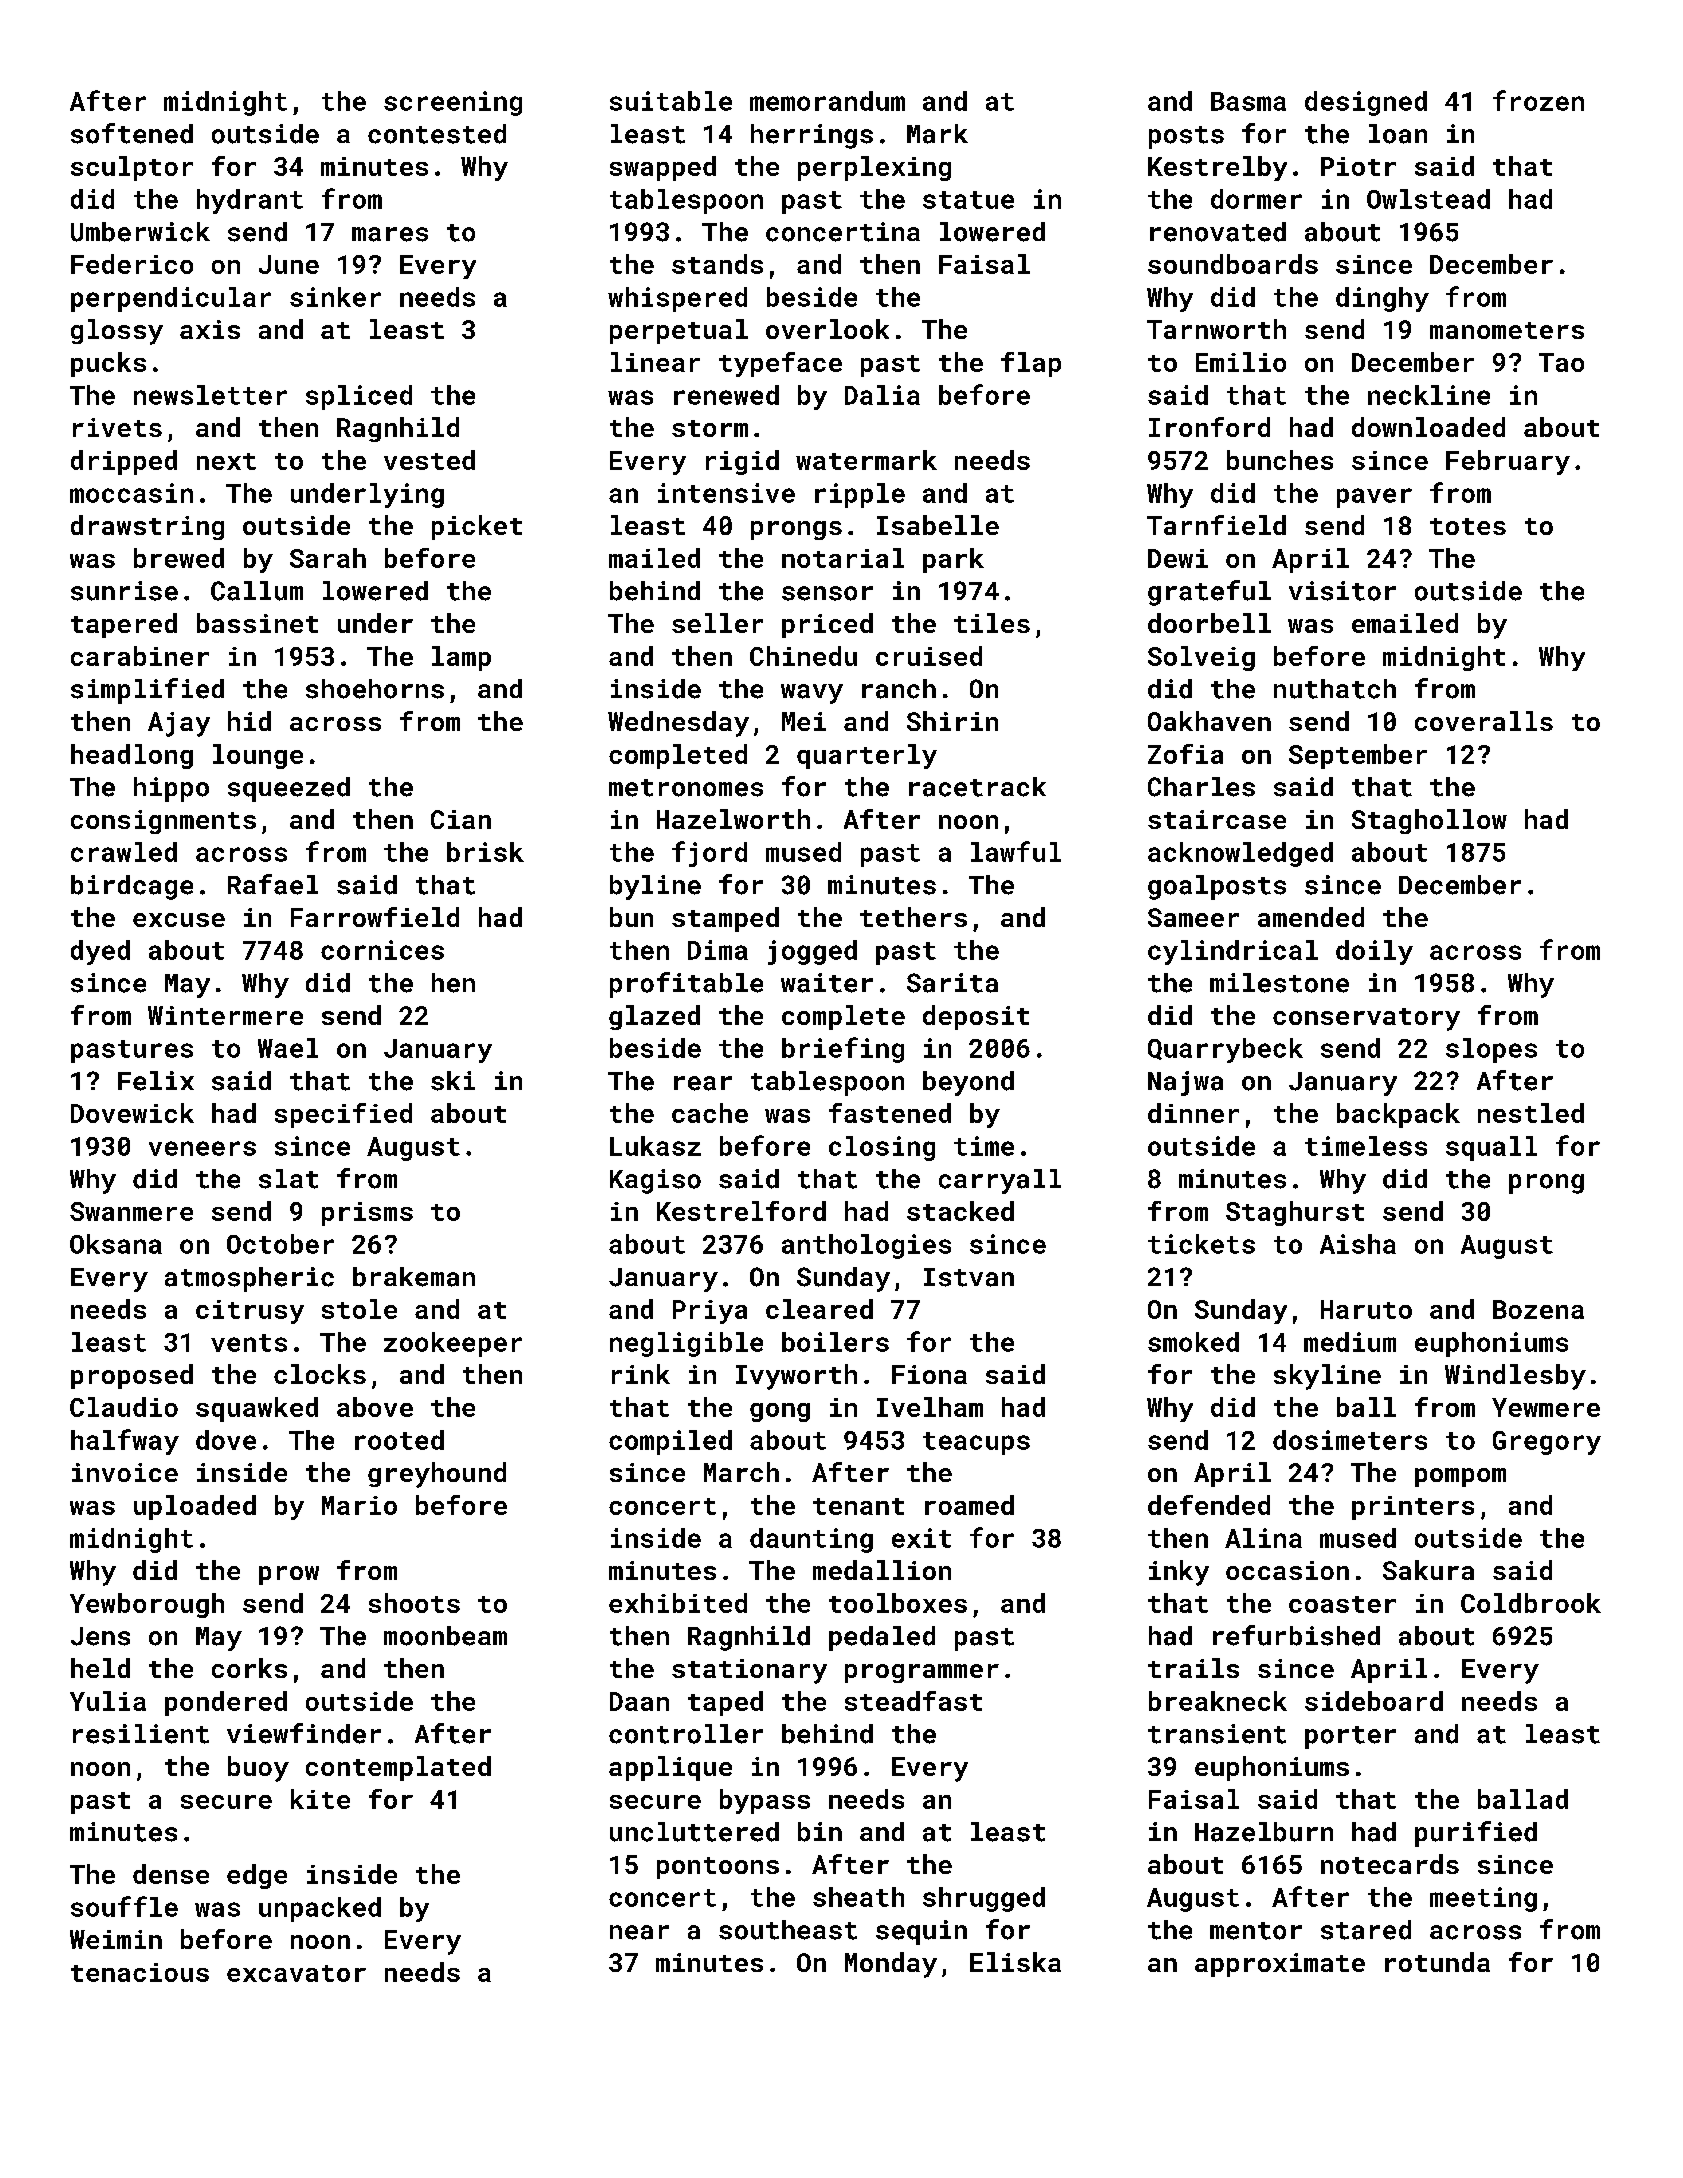 The image size is (1683, 2178). What do you see at coordinates (718, 1868) in the image?
I see `pontoons` at bounding box center [718, 1868].
